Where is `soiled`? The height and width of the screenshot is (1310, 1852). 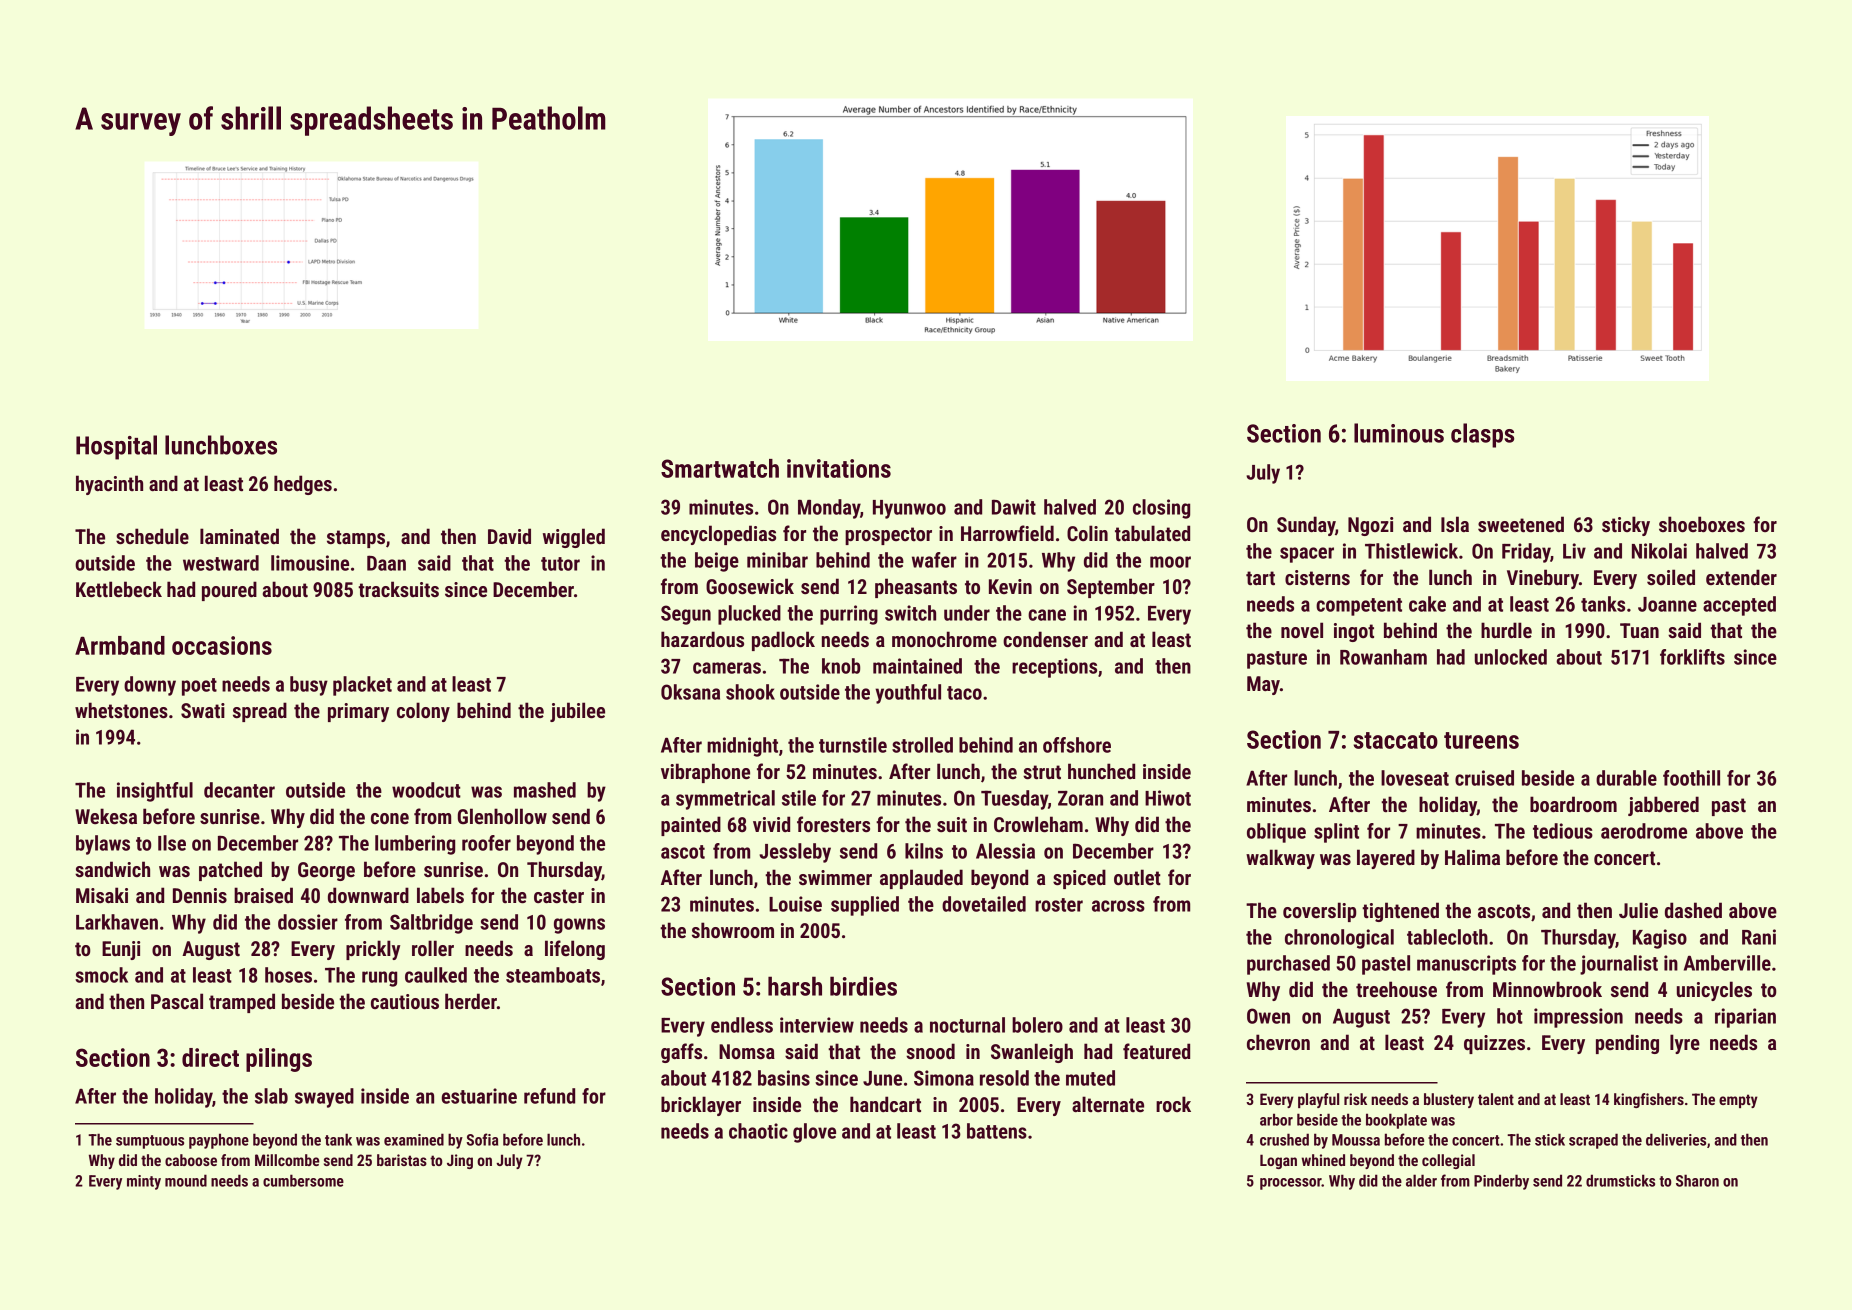
soiled is located at coordinates (1671, 577).
